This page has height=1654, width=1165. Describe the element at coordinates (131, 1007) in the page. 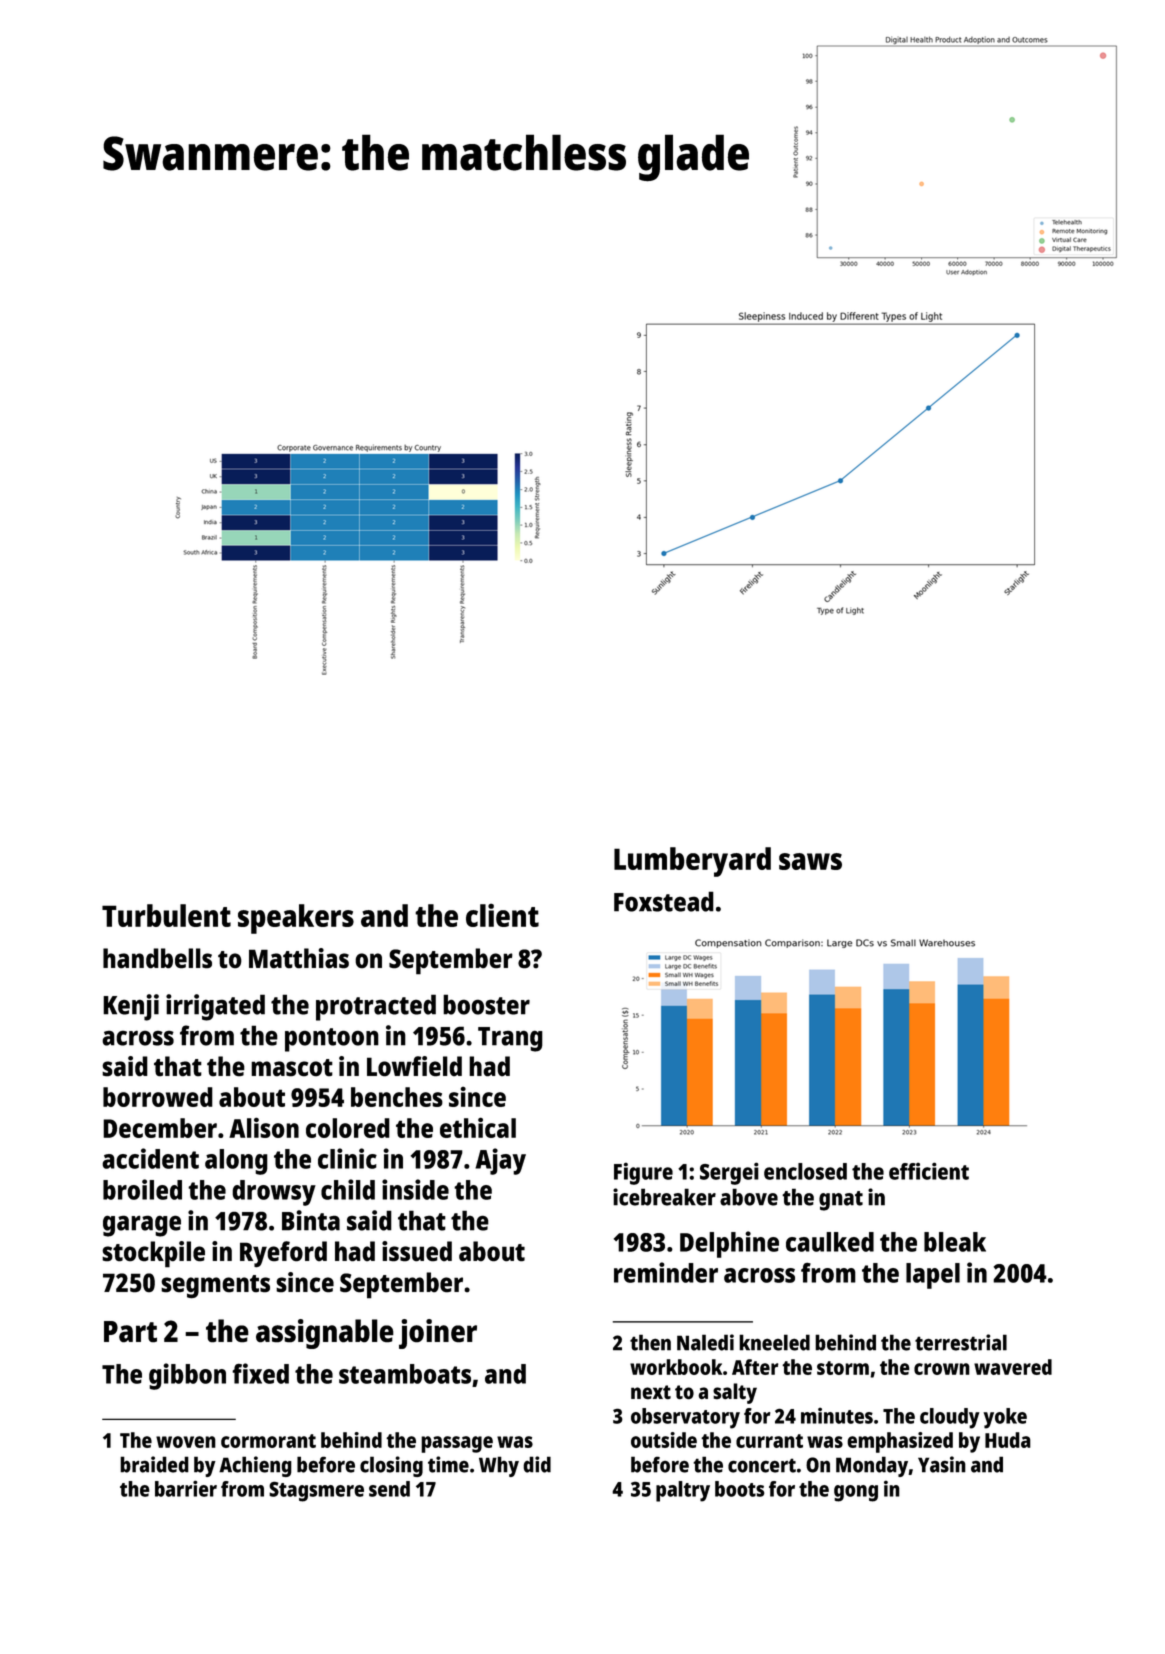

I see `Kenji` at that location.
